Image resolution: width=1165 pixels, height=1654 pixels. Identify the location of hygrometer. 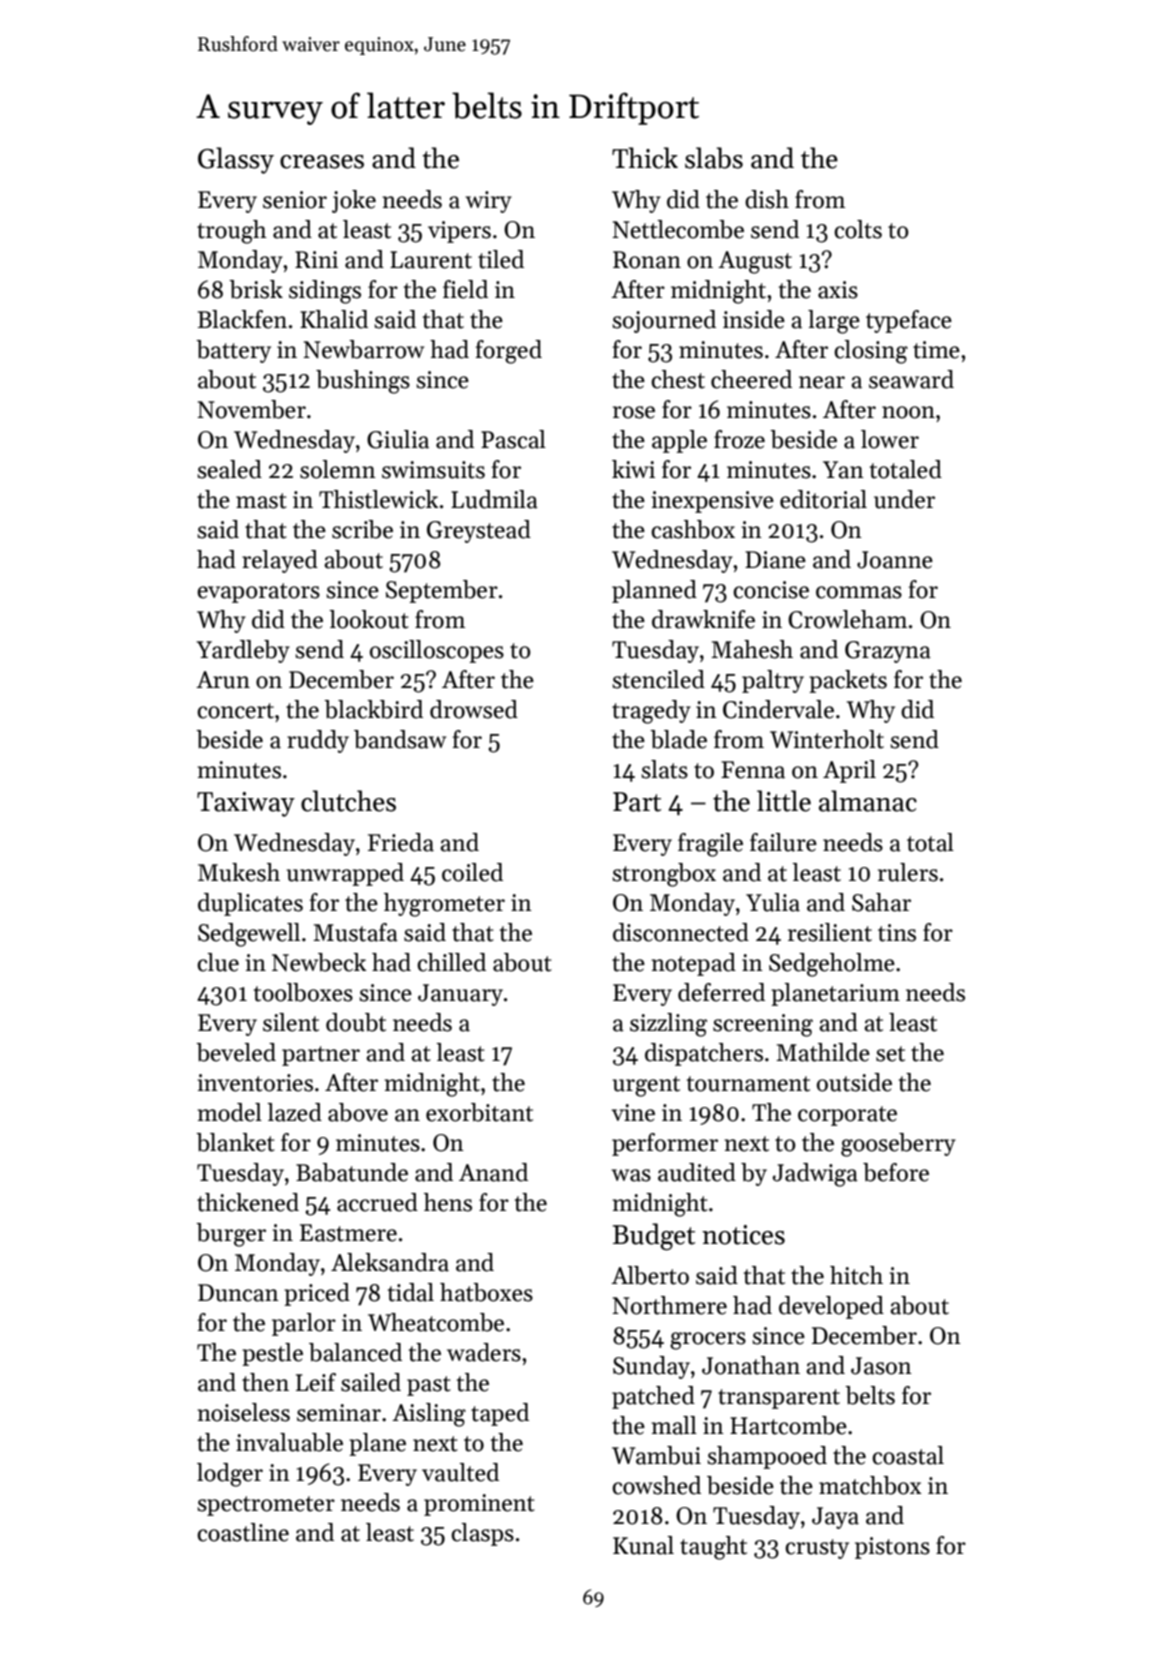
(444, 905).
